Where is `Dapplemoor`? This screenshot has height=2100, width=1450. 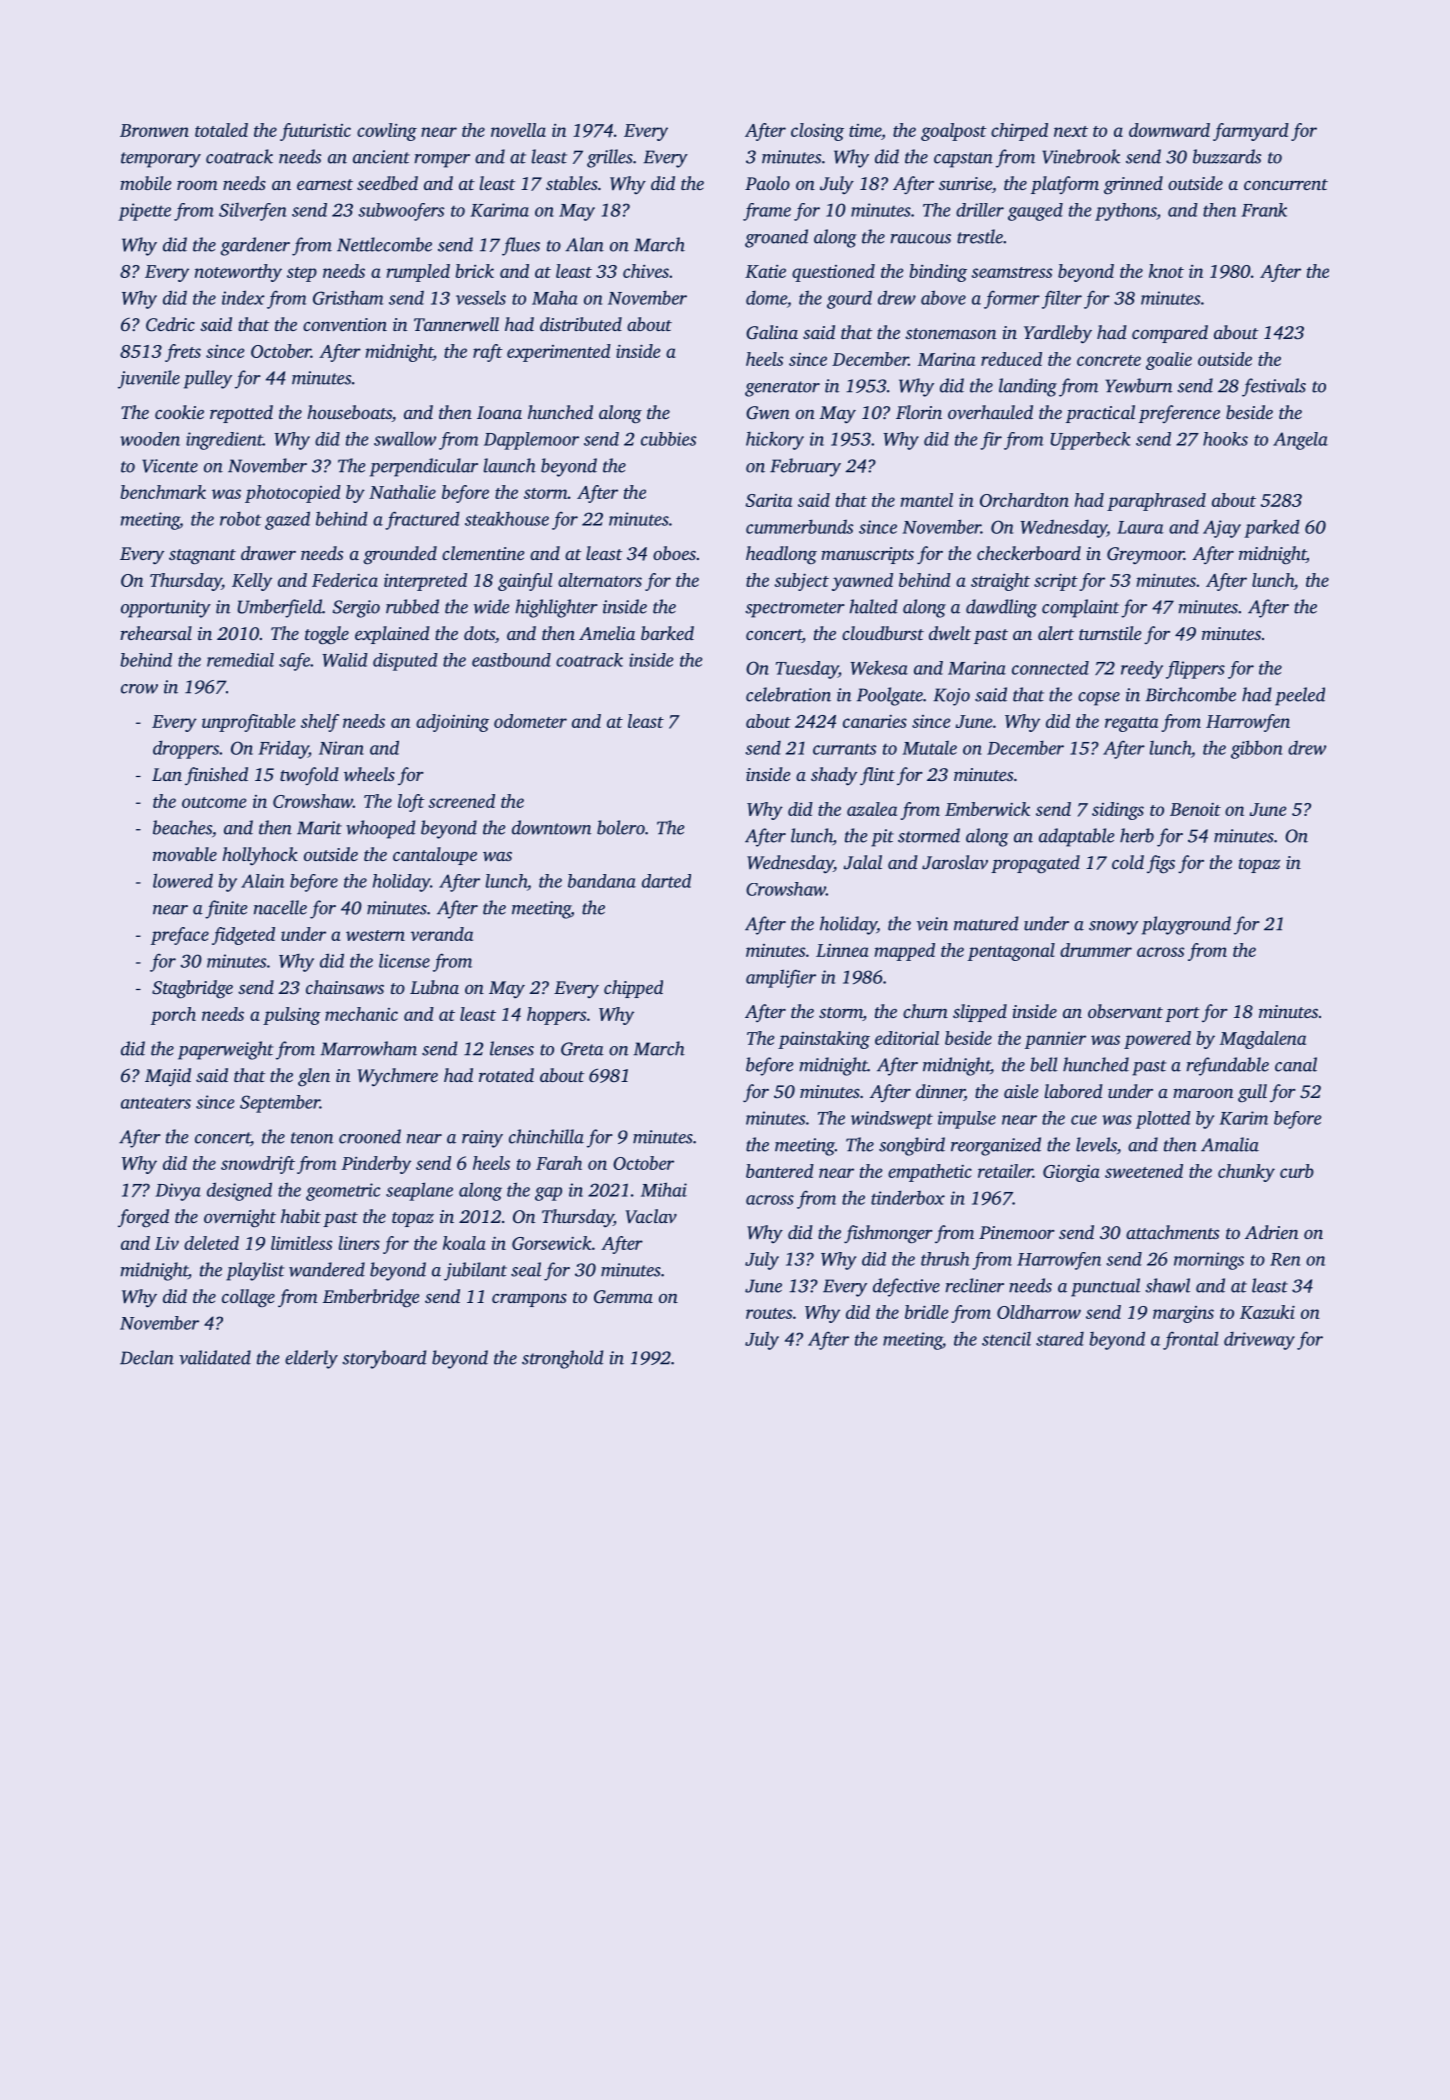
Dapplemoor is located at coordinates (531, 441).
